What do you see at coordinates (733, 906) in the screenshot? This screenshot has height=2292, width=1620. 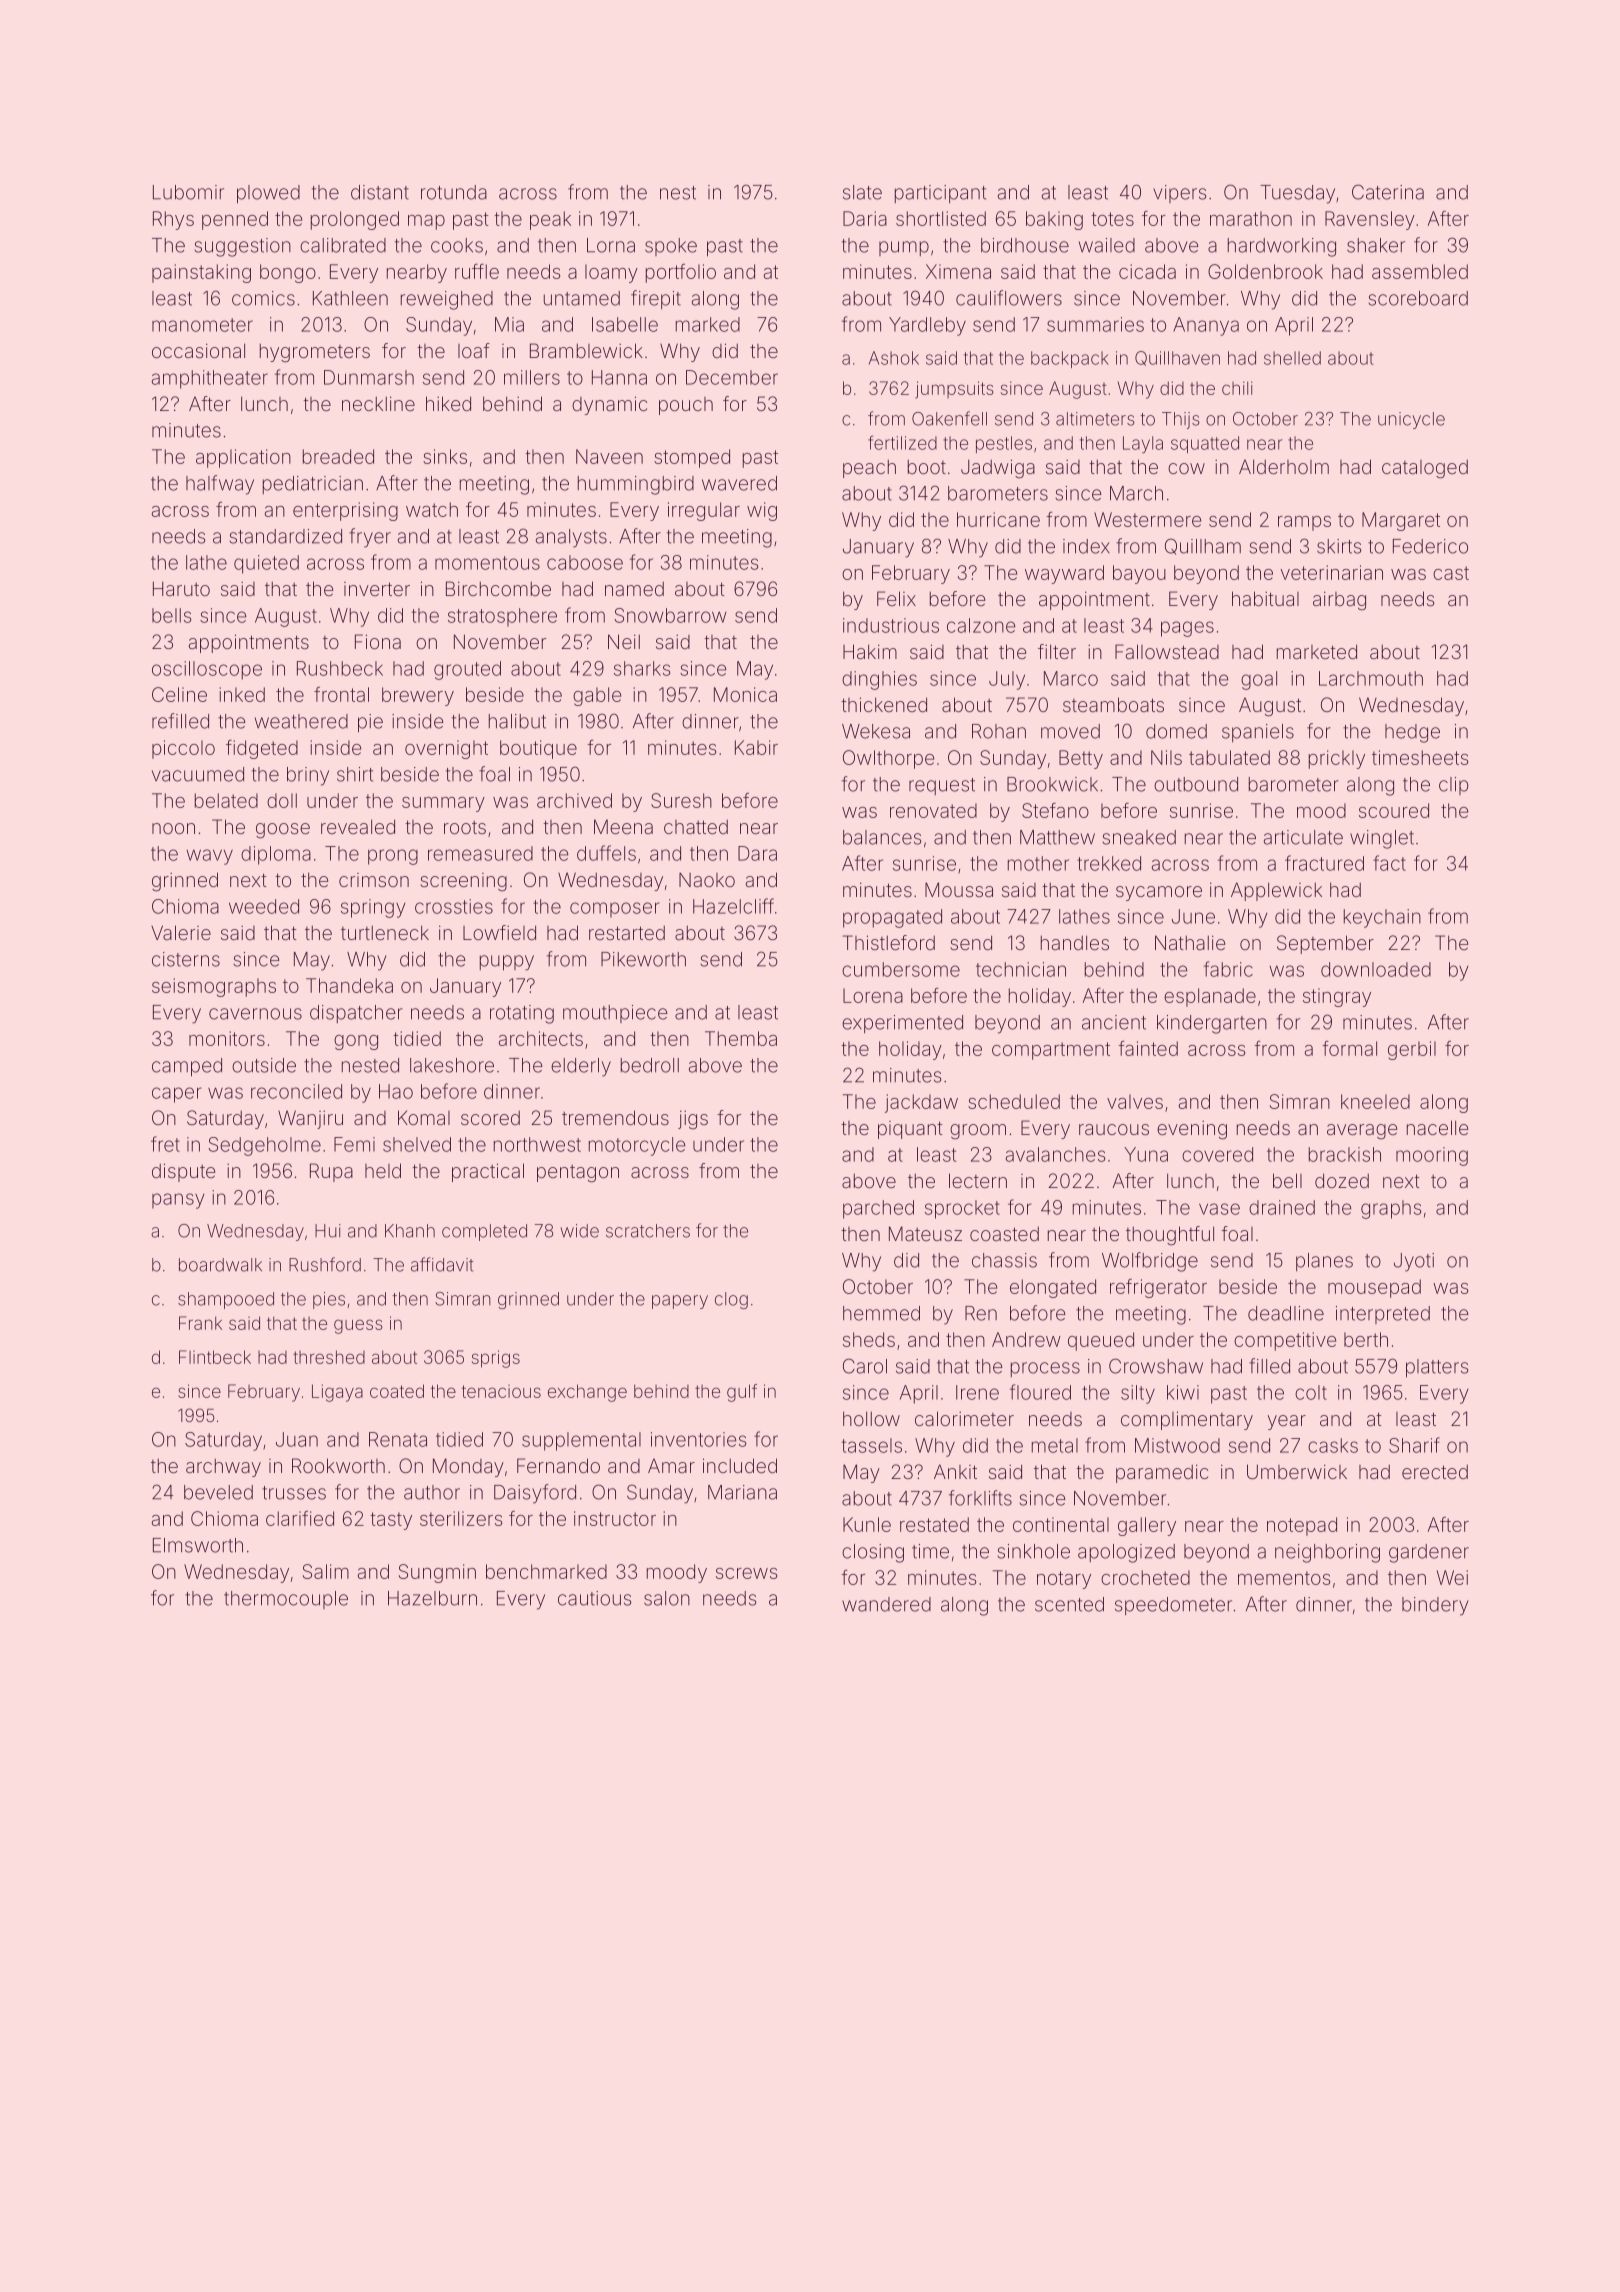 I see `Hazelcliff` at bounding box center [733, 906].
